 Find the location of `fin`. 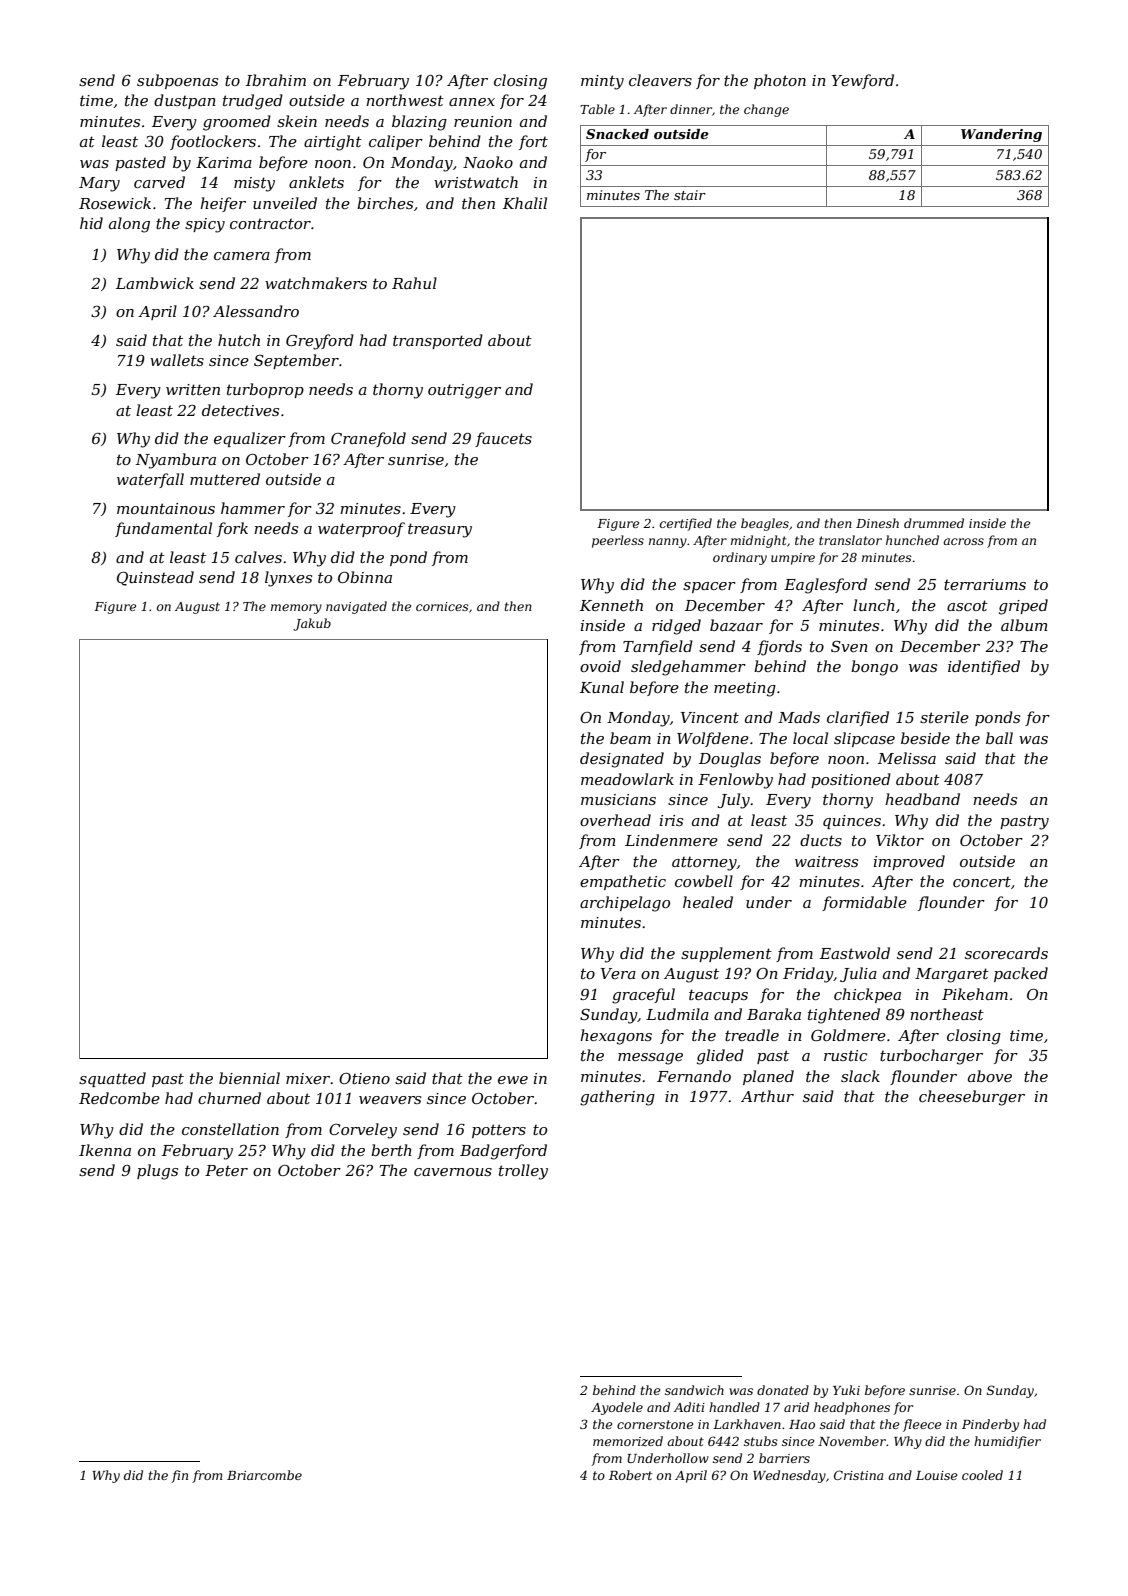

fin is located at coordinates (179, 1476).
